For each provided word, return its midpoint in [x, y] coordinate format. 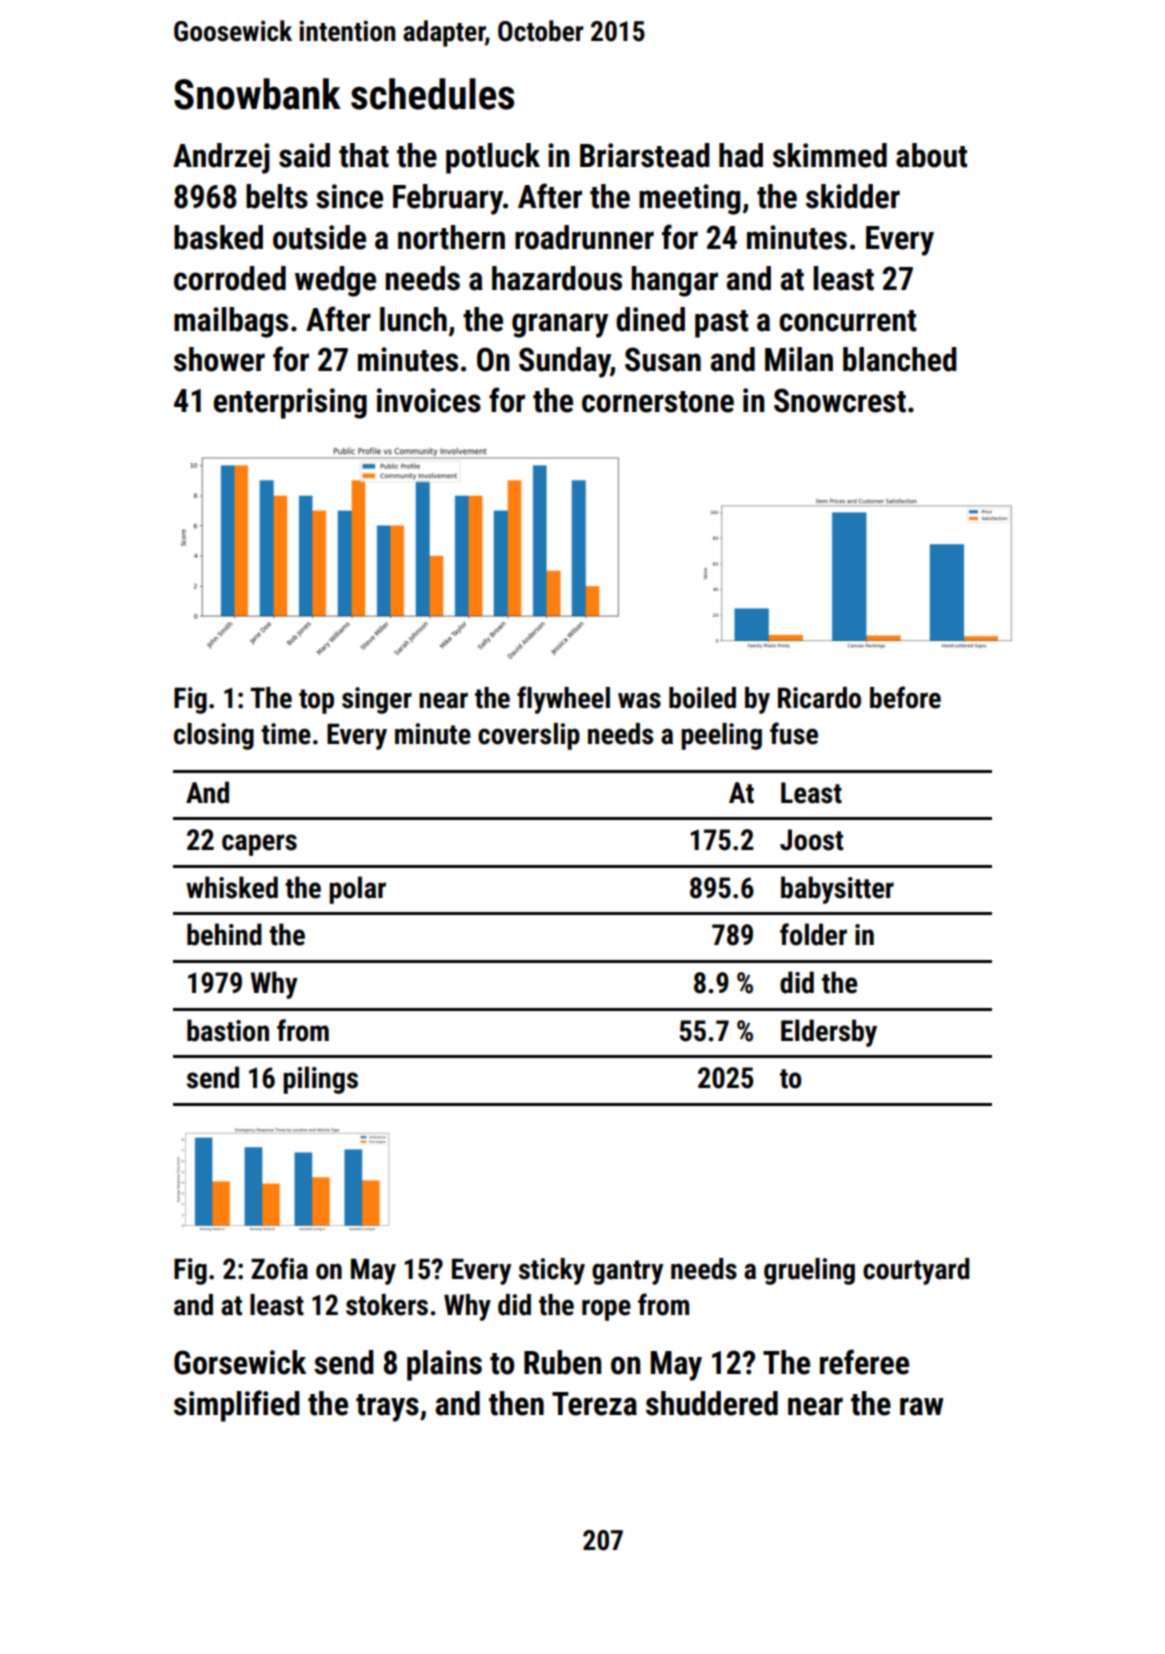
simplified [237, 1406]
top [316, 701]
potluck [493, 158]
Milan [799, 359]
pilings [320, 1080]
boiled [702, 698]
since [349, 196]
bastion [228, 1030]
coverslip [529, 736]
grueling [809, 1271]
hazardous [557, 278]
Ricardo [819, 698]
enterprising [290, 403]
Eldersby [829, 1033]
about [931, 155]
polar [357, 890]
